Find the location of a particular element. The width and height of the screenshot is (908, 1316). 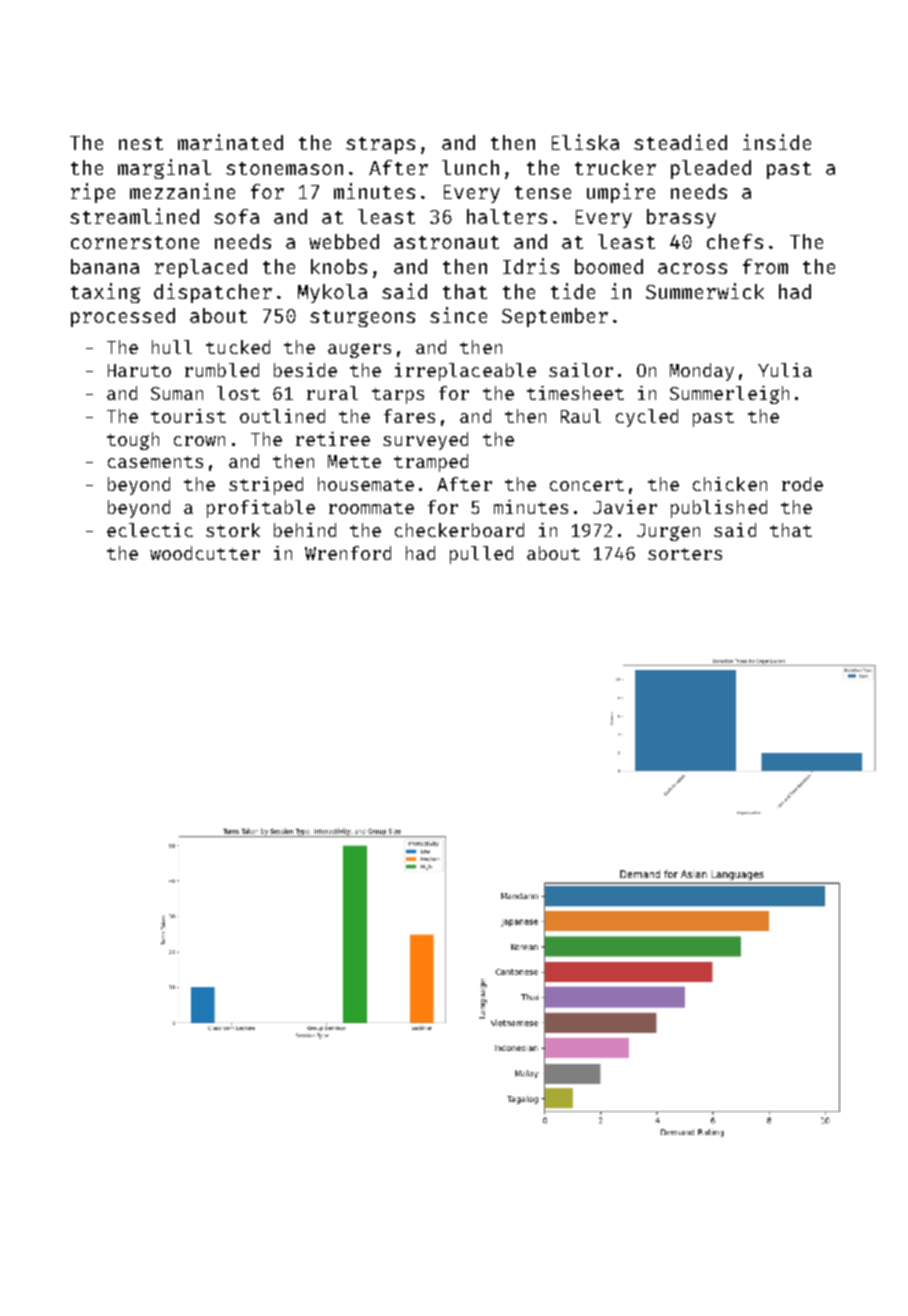

chefs is located at coordinates (735, 241).
